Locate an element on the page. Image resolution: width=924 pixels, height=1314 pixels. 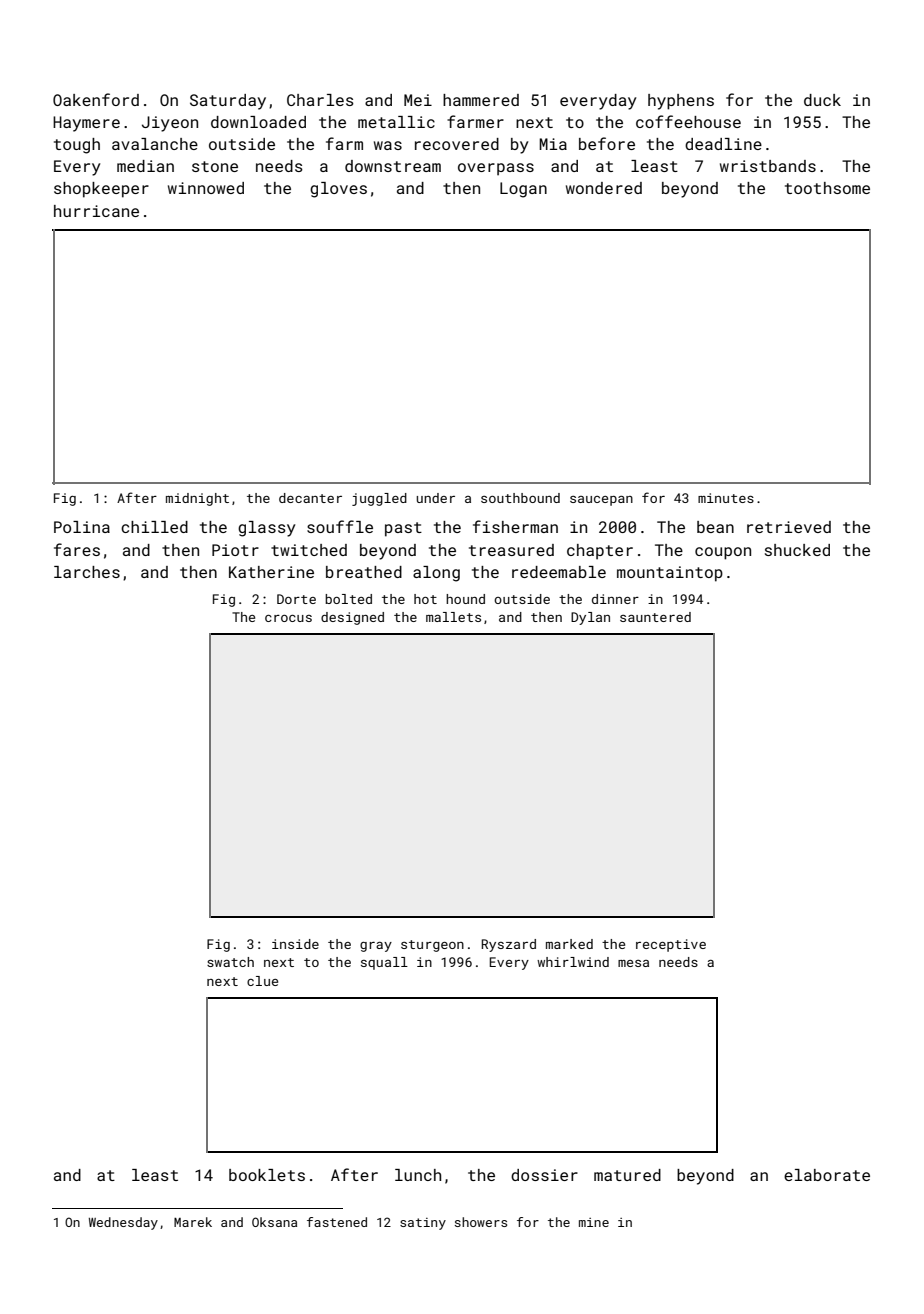
swatch is located at coordinates (230, 962).
